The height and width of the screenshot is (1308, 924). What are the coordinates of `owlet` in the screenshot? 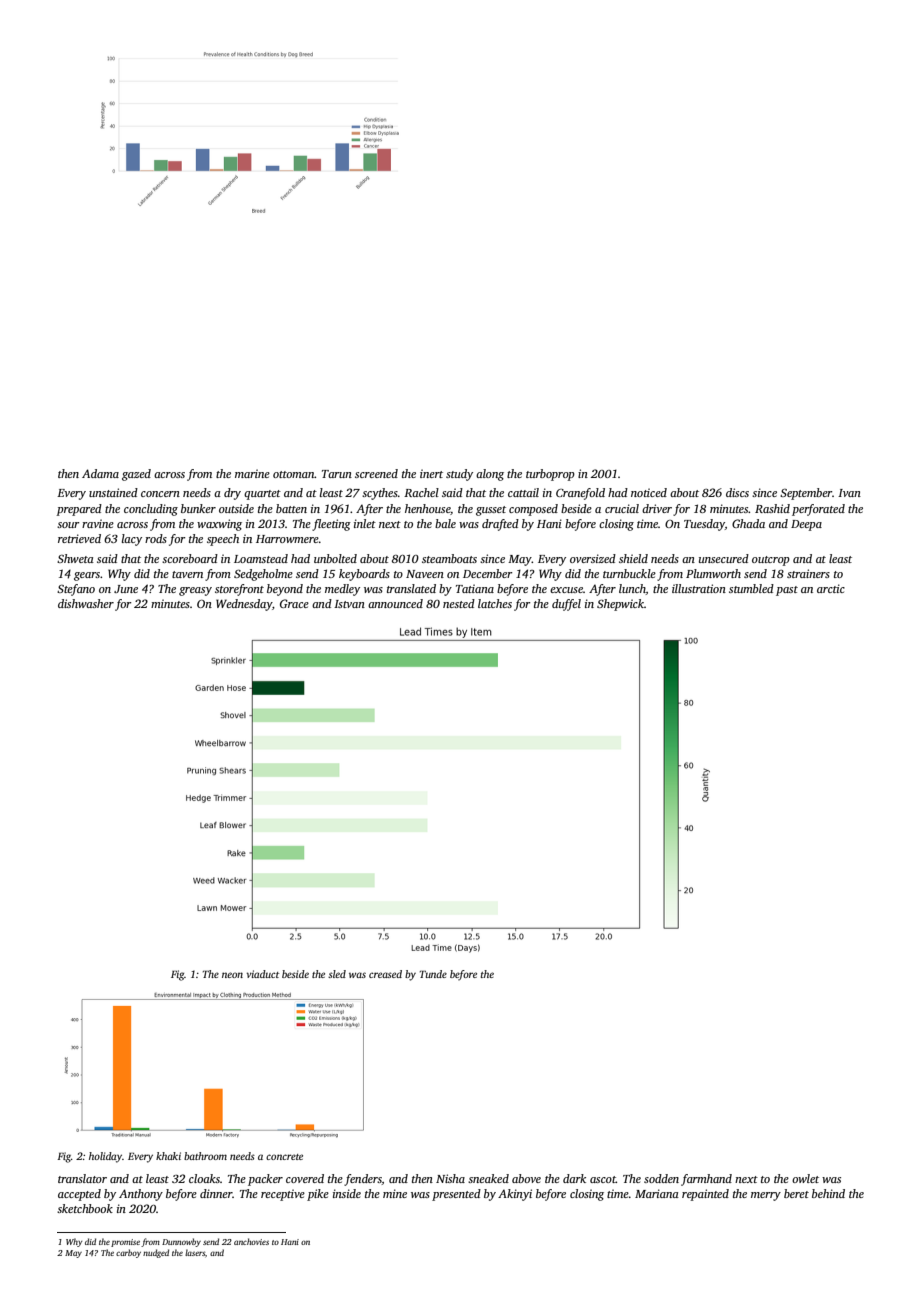 It's located at (805, 1178).
